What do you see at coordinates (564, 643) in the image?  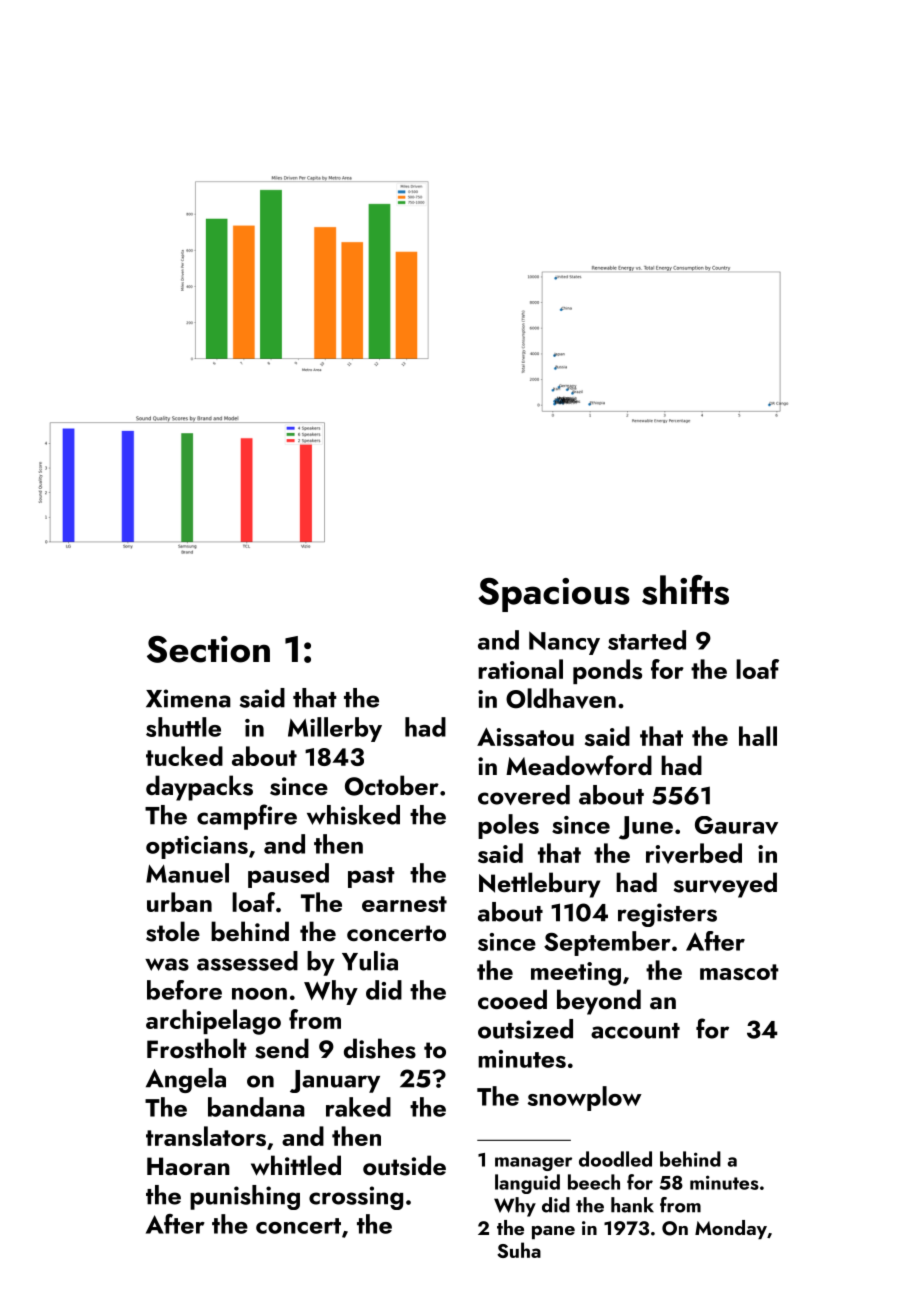 I see `Nancy` at bounding box center [564, 643].
